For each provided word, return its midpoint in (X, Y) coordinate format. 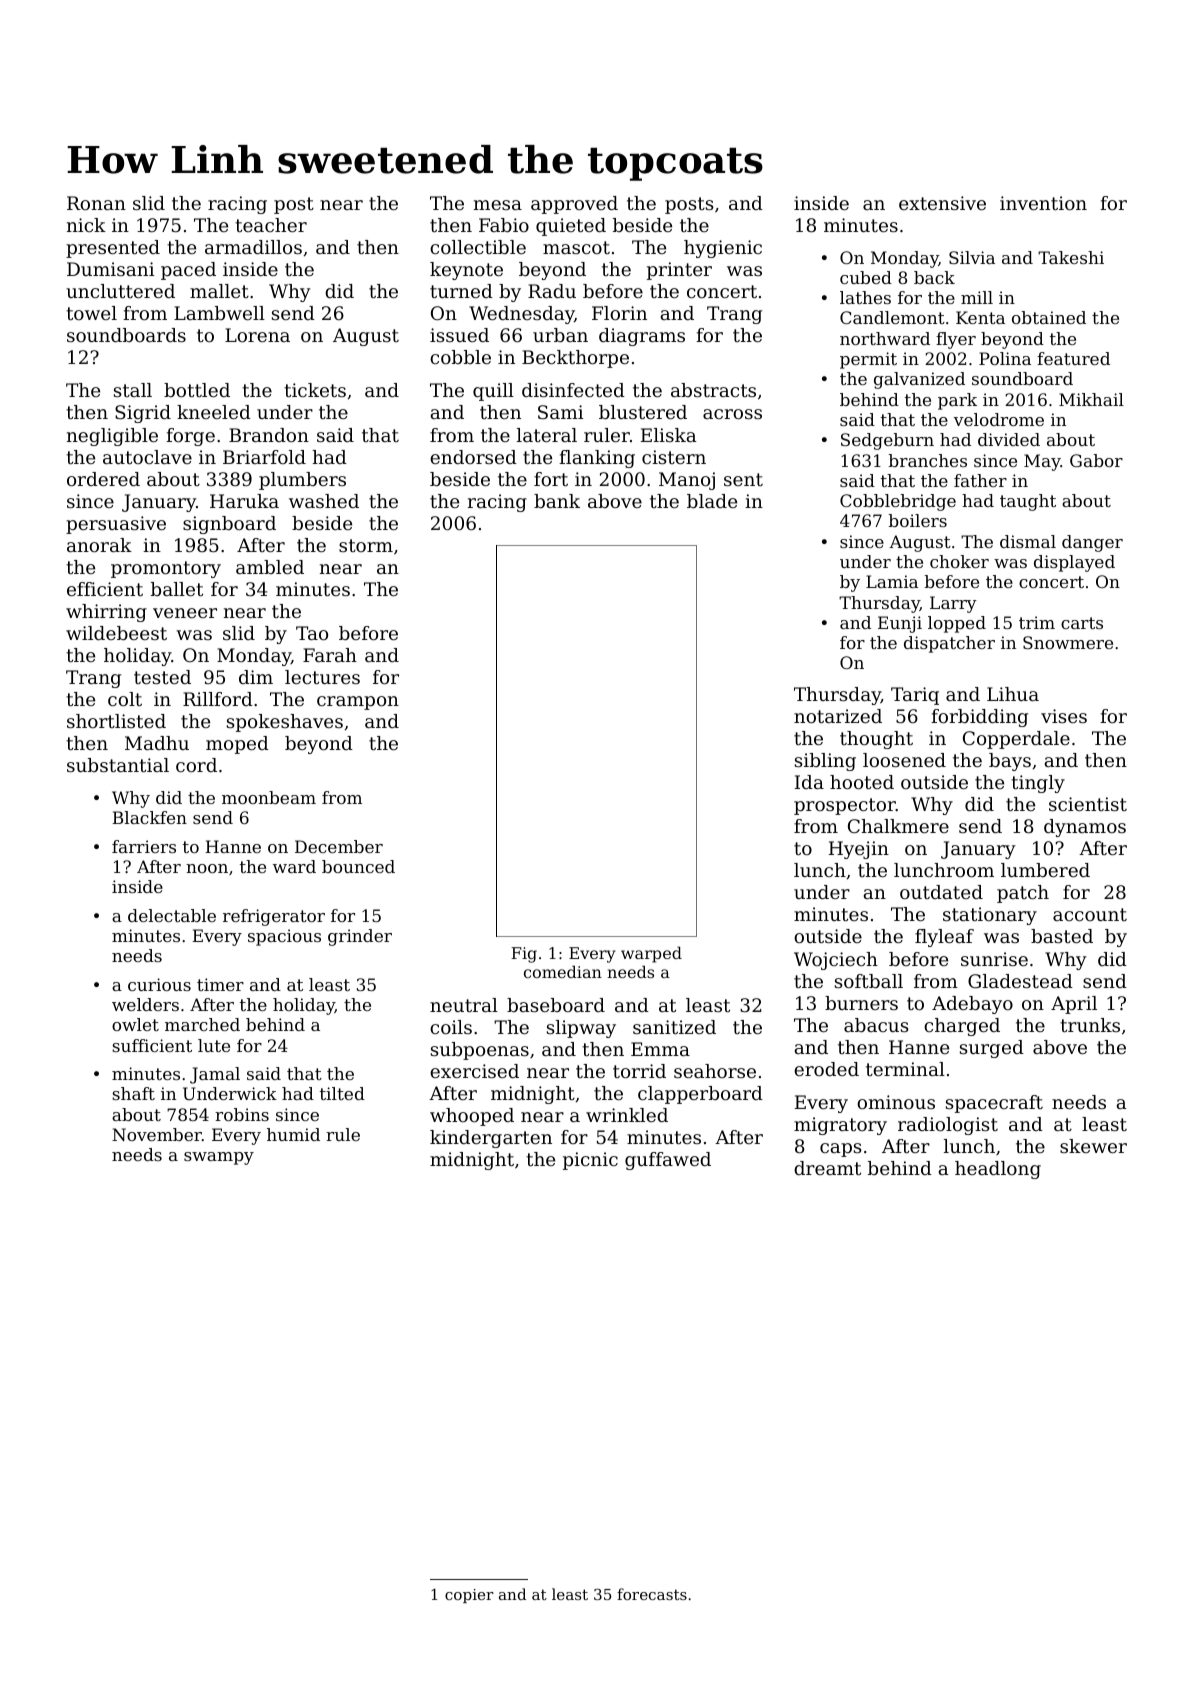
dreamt (827, 1168)
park (957, 401)
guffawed (668, 1161)
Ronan (96, 203)
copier (469, 1596)
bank (557, 501)
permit (868, 360)
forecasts (652, 1594)
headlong (998, 1170)
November (157, 1134)
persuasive (116, 525)
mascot (576, 247)
